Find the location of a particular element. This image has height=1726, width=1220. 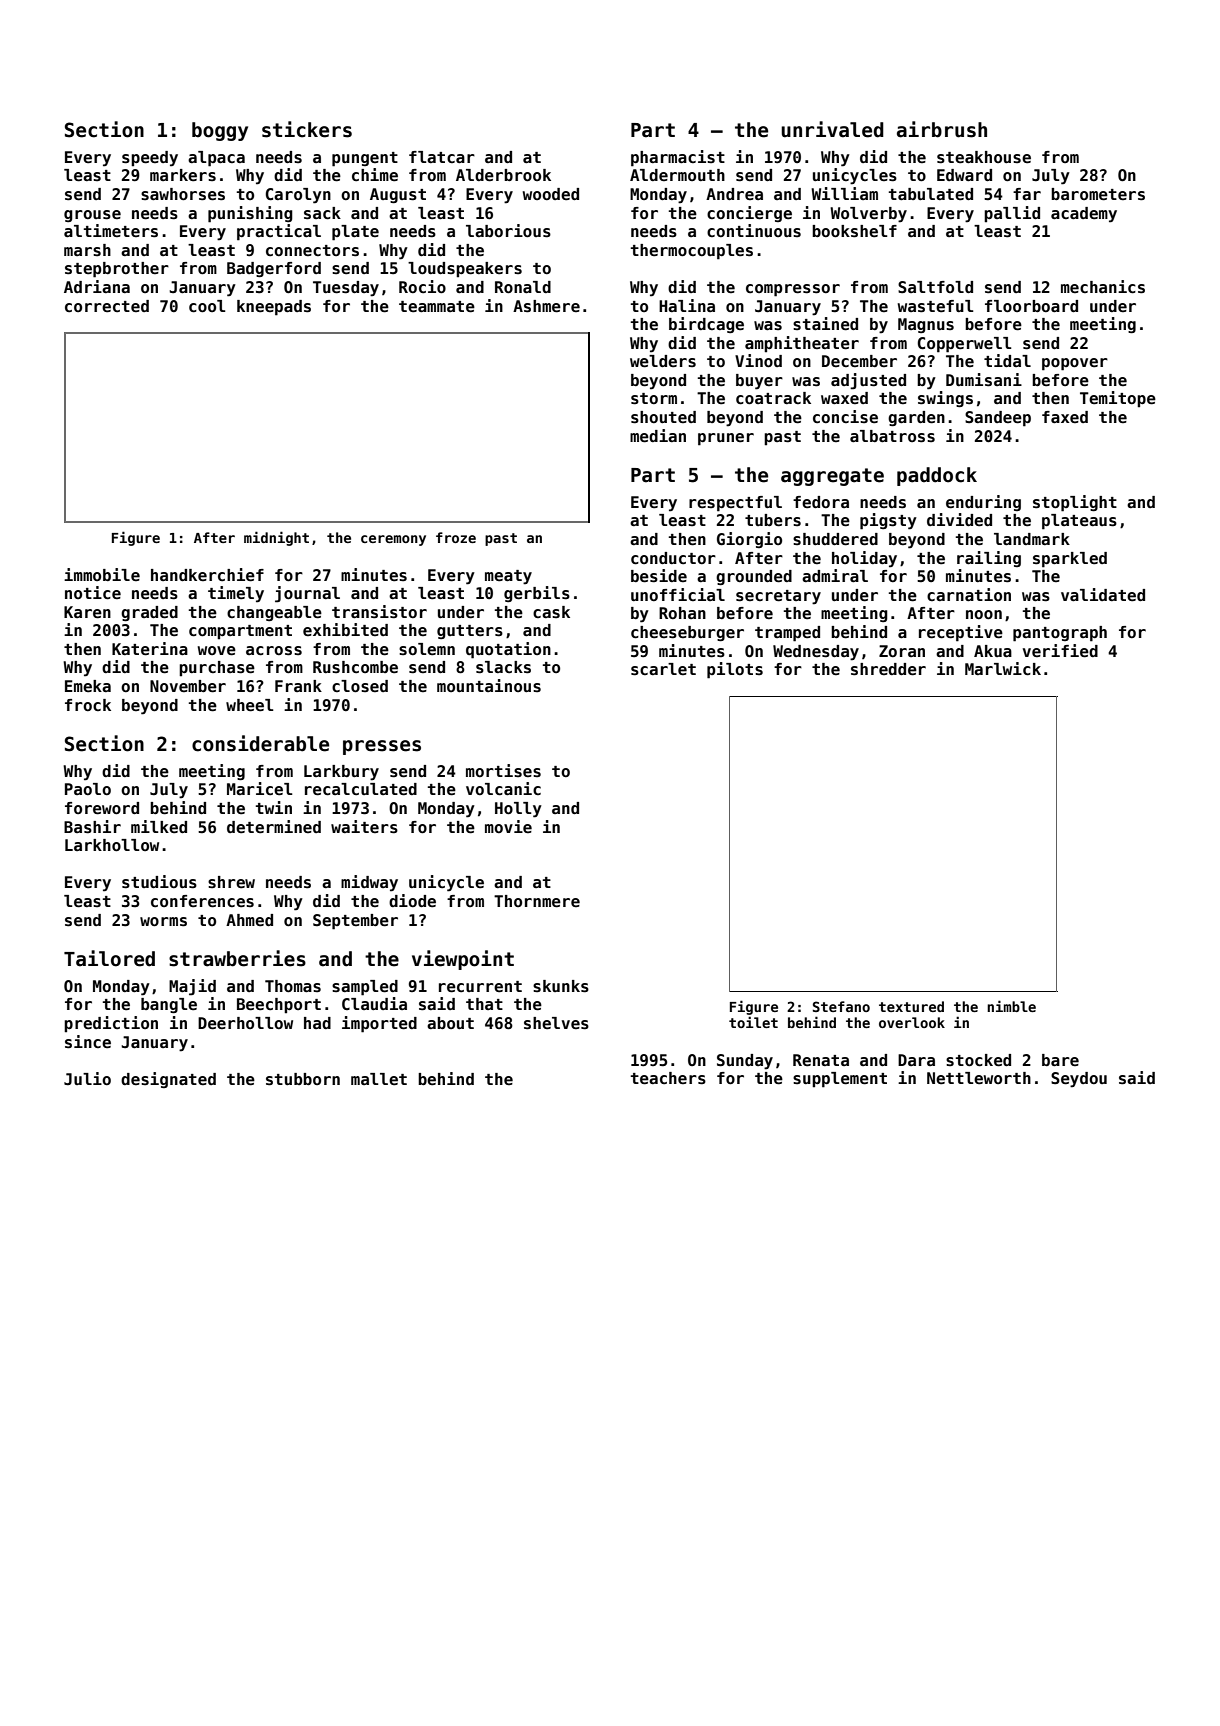

stickers is located at coordinates (307, 129).
